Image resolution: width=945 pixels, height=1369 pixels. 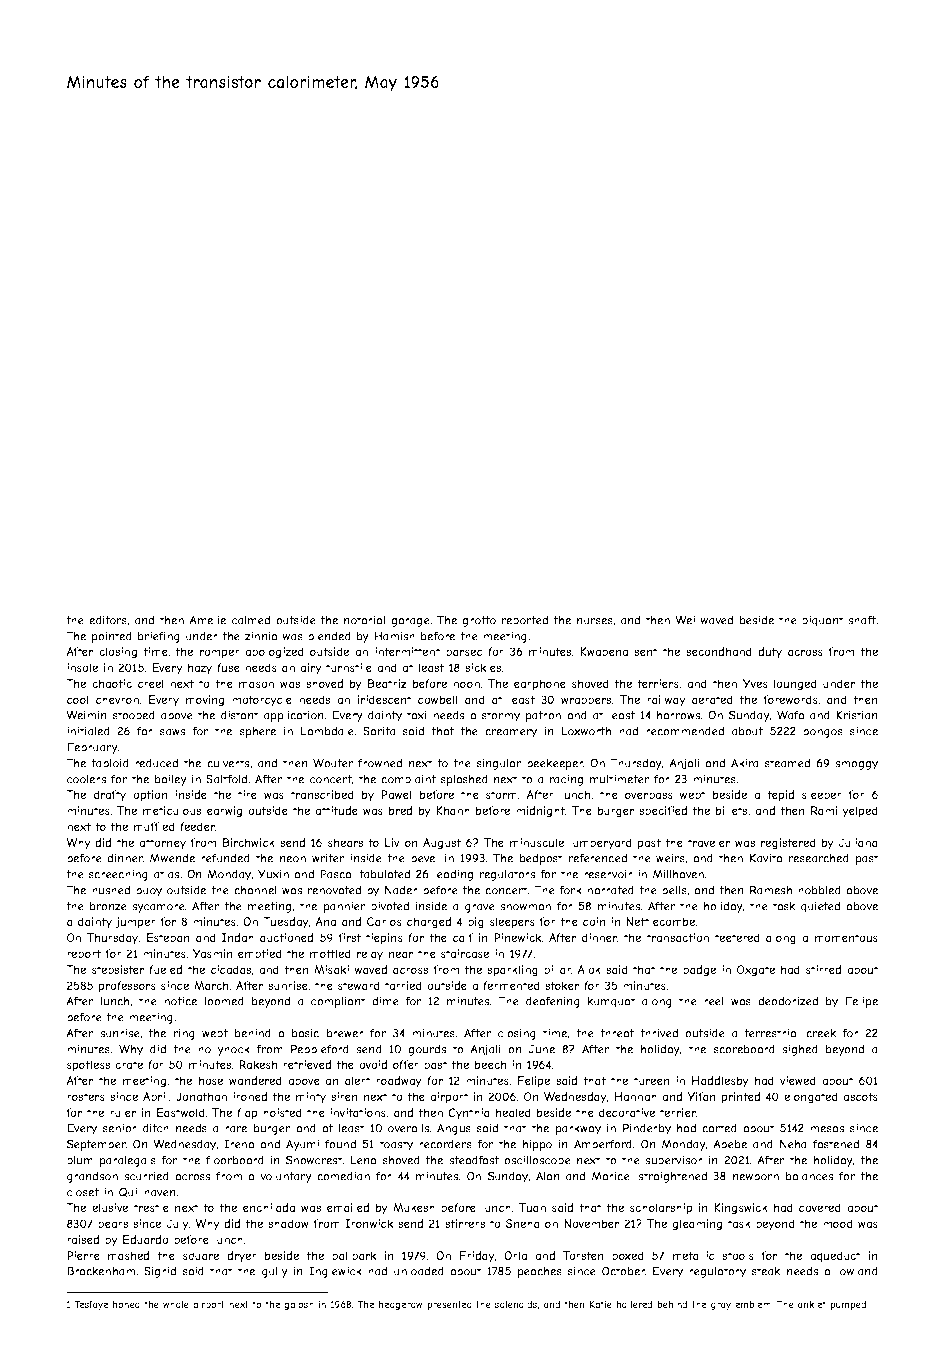 I want to click on piquant, so click(x=823, y=621).
